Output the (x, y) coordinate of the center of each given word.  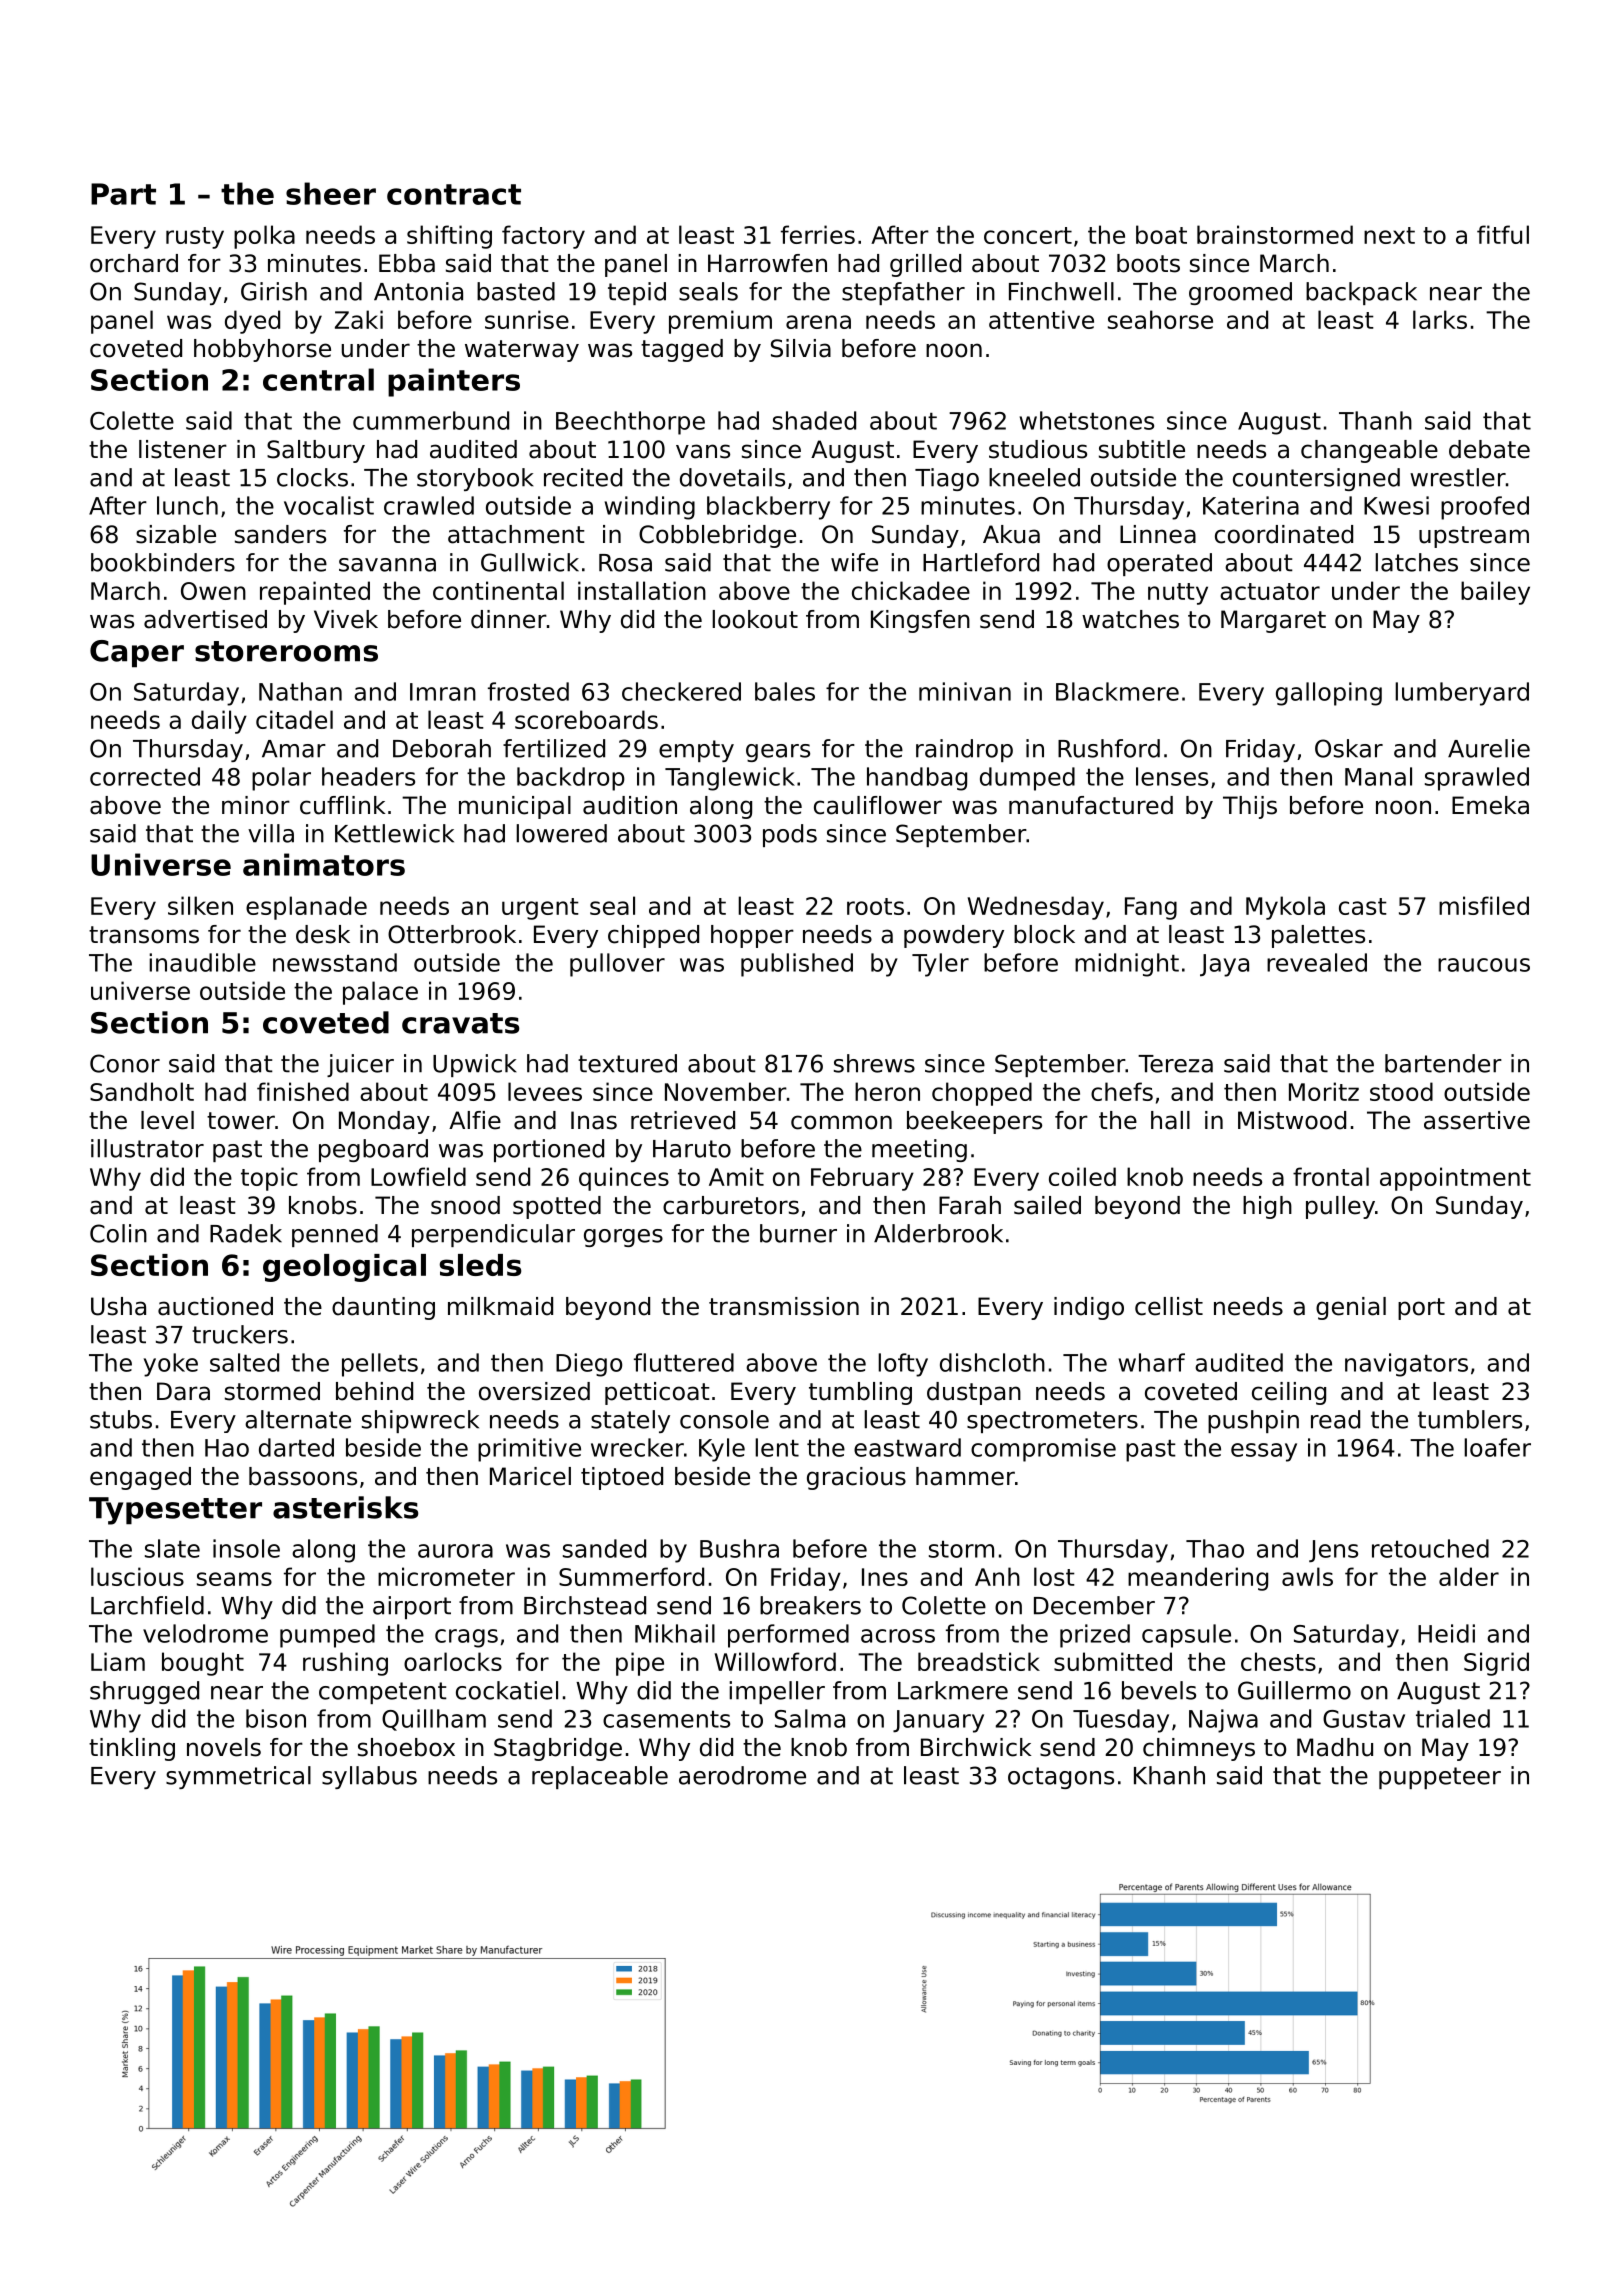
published (797, 965)
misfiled (1484, 905)
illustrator (147, 1148)
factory (543, 237)
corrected (145, 776)
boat (1161, 234)
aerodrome (742, 1775)
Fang (1151, 908)
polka (264, 237)
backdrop (571, 779)
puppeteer (1440, 1778)
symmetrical (238, 1777)
